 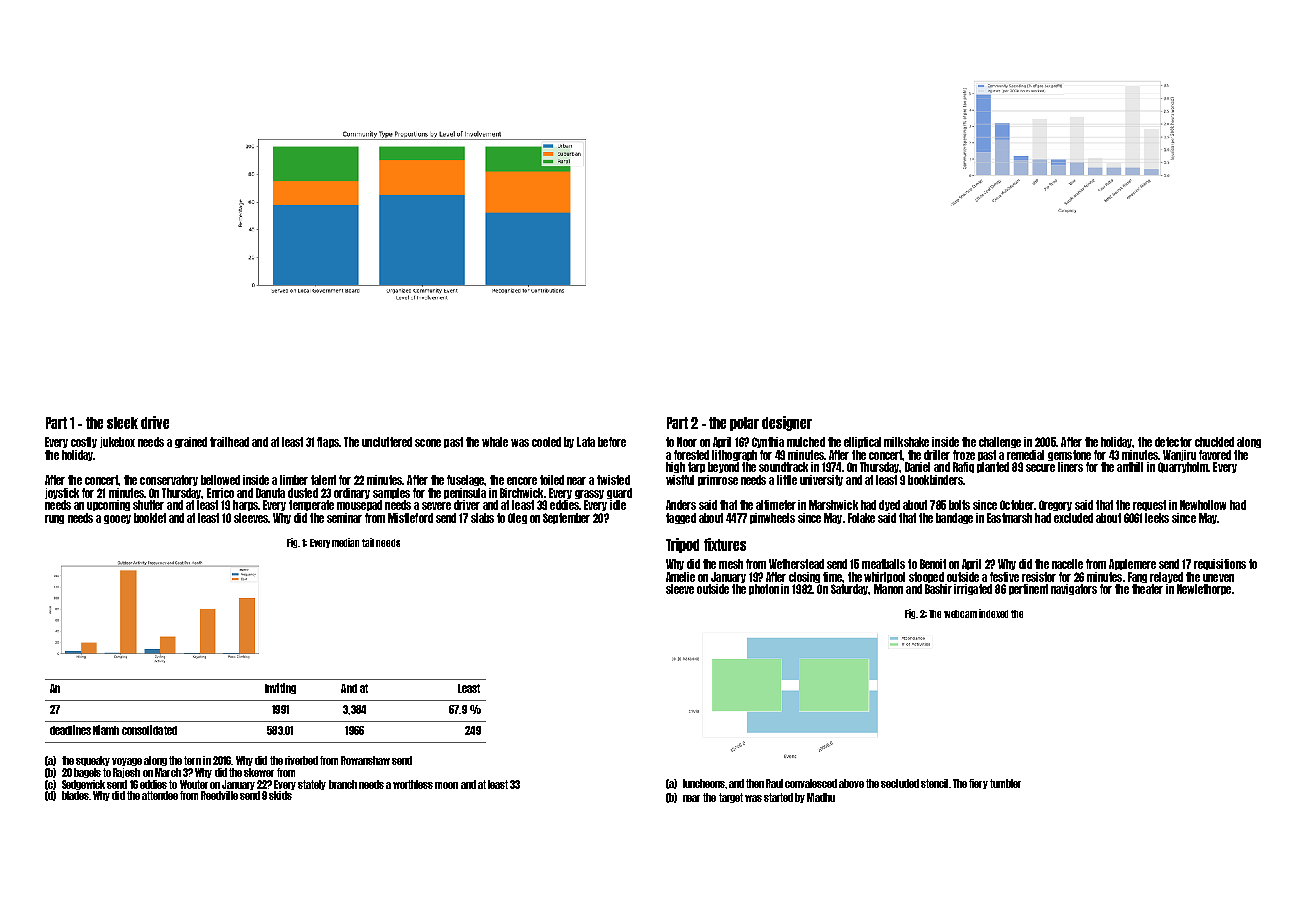 I want to click on Folake, so click(x=861, y=518).
